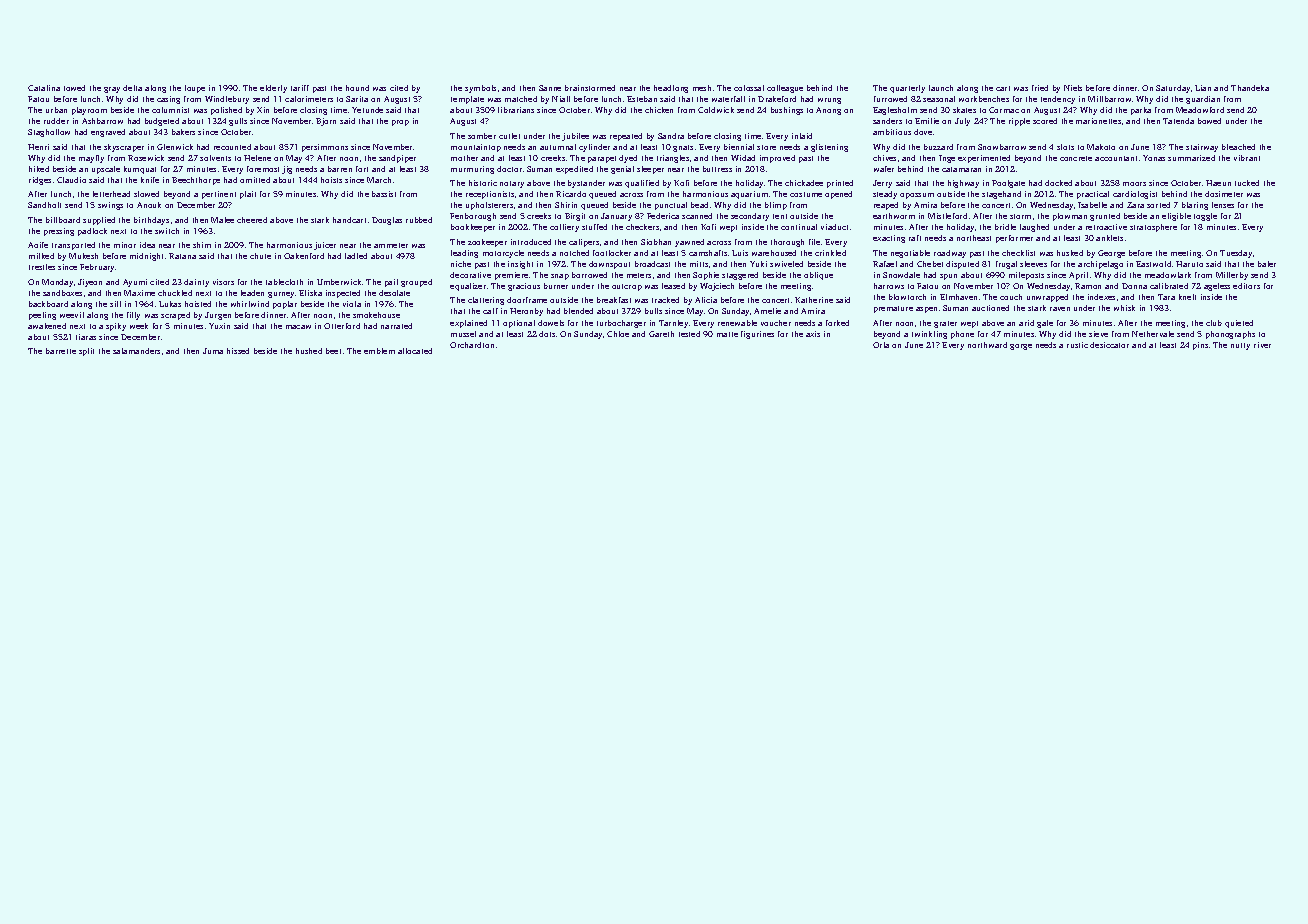 This screenshot has width=1308, height=924. Describe the element at coordinates (1195, 206) in the screenshot. I see `blaring` at that location.
